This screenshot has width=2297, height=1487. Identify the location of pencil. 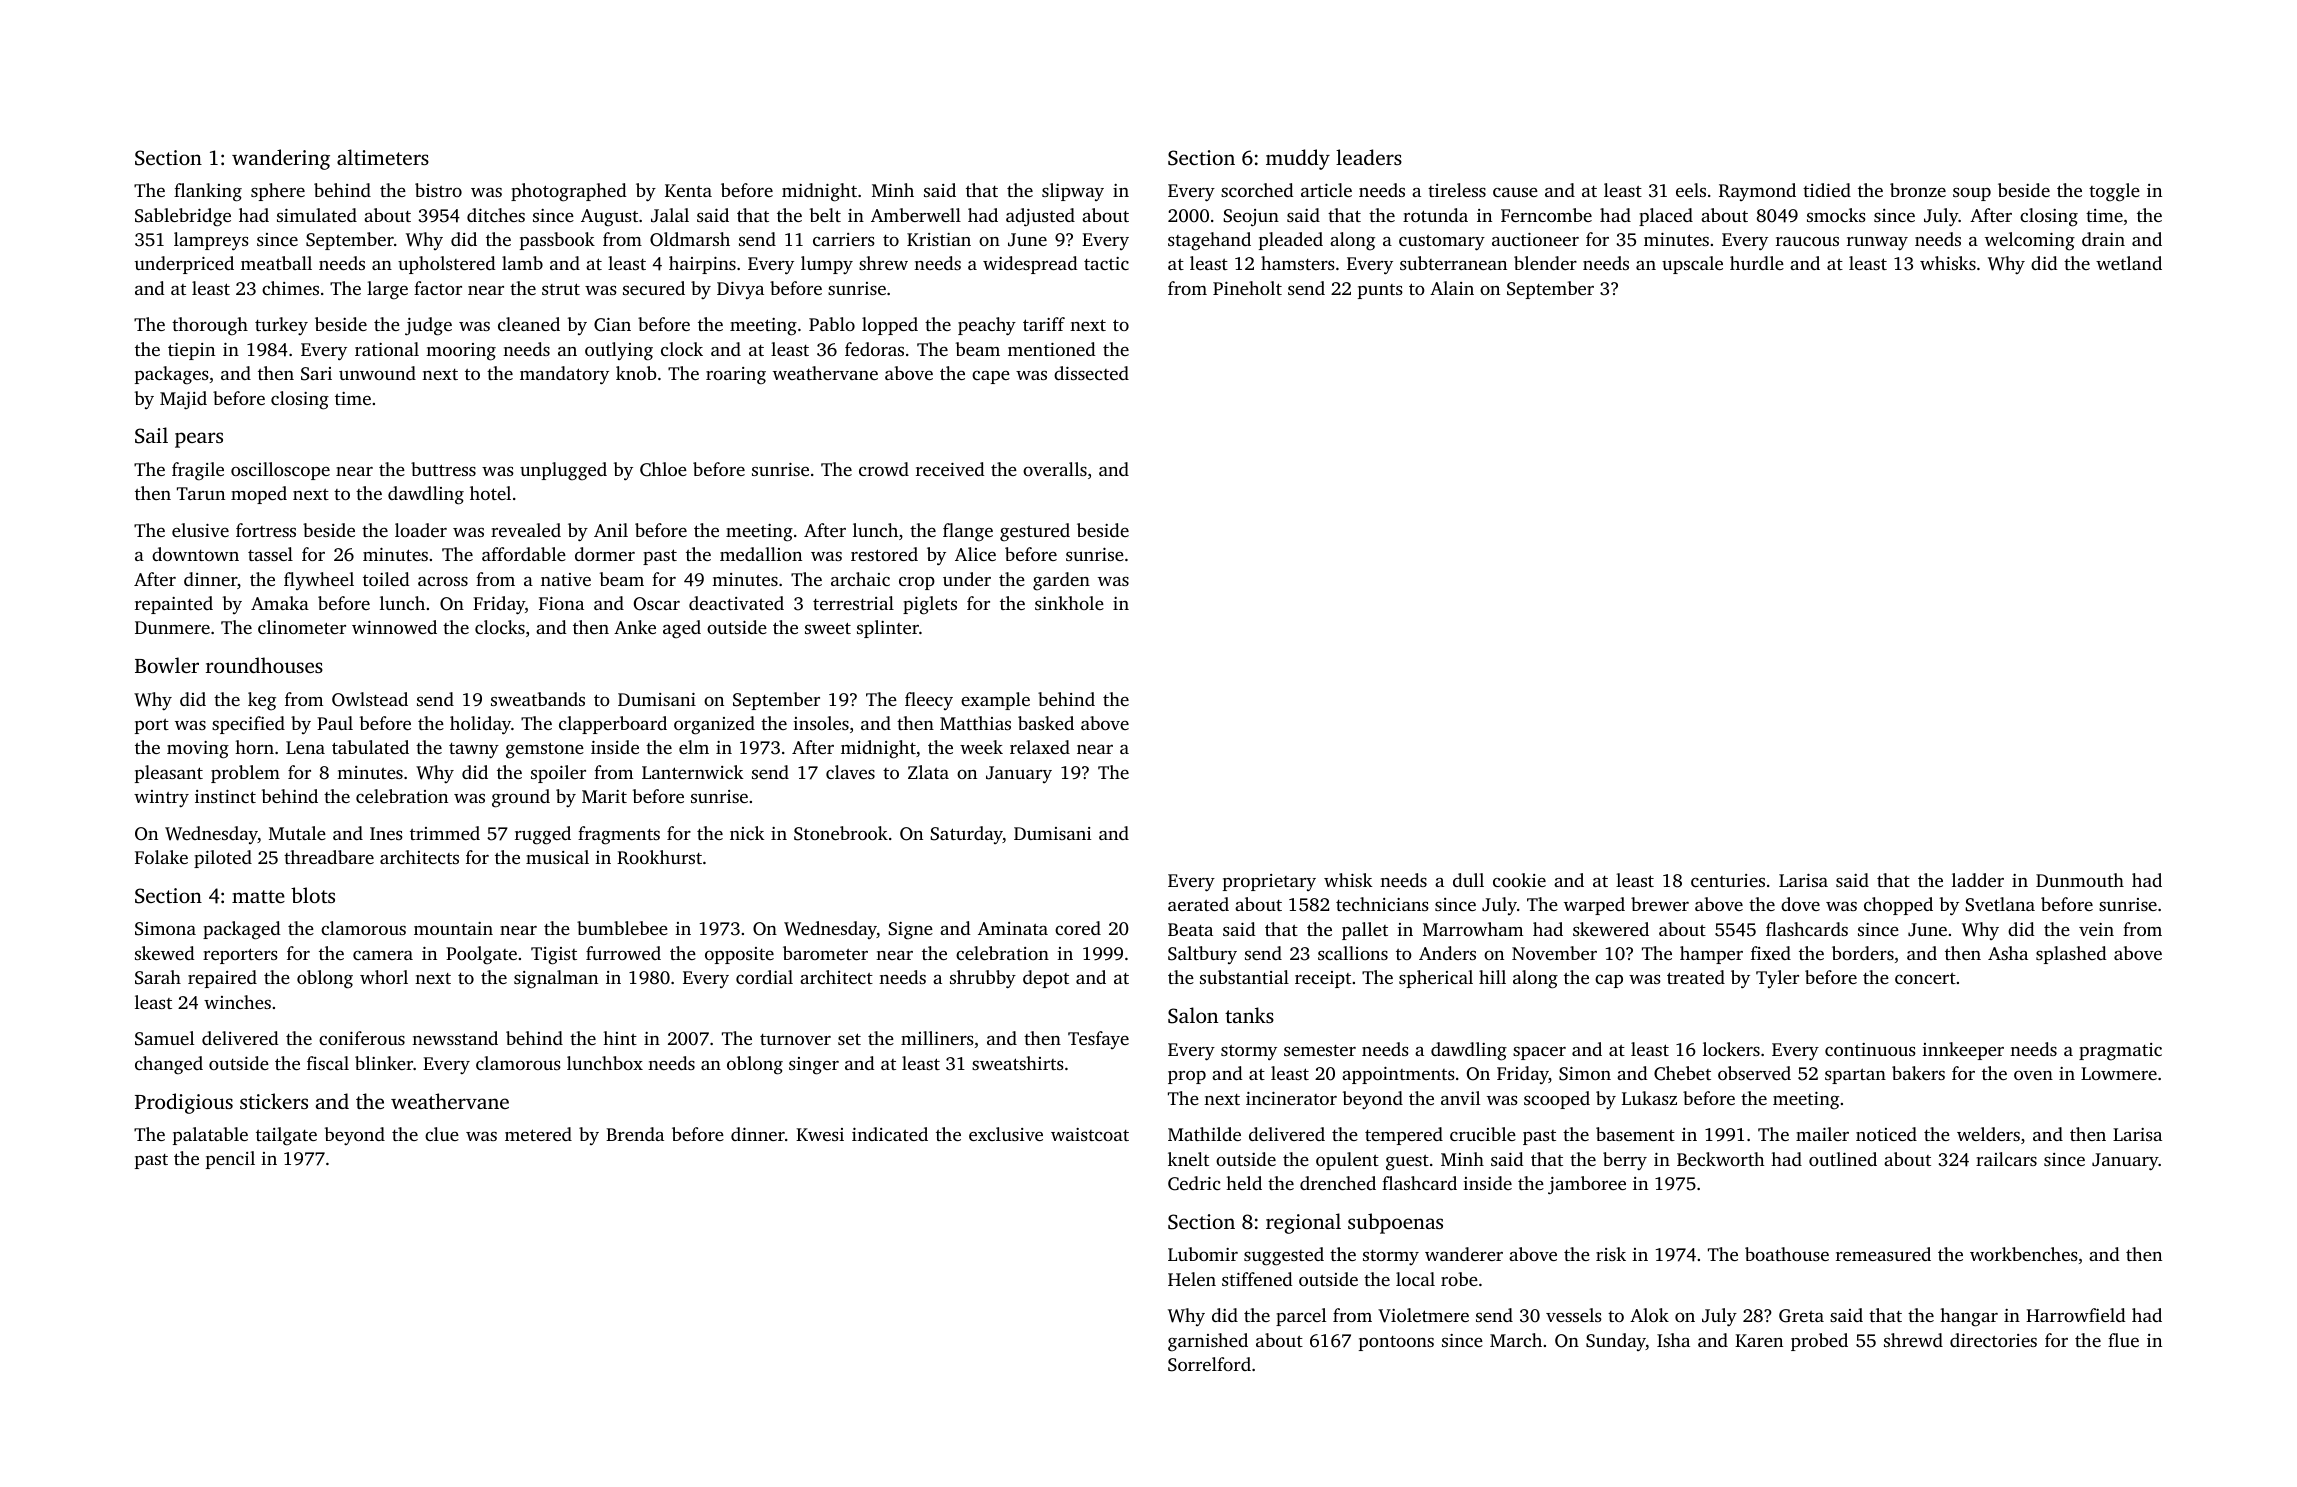
(230, 1160).
